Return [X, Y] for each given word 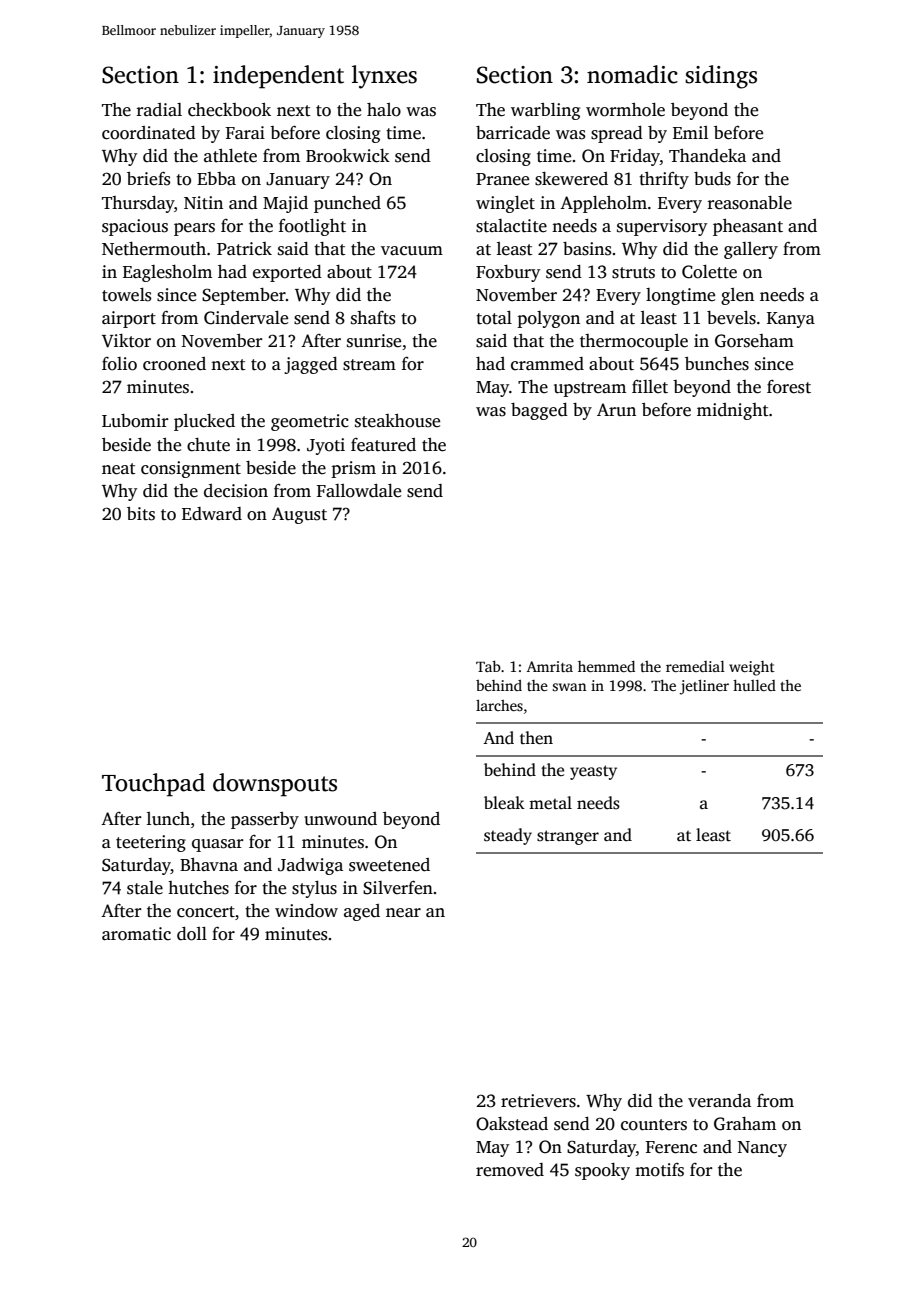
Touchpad [153, 785]
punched [347, 204]
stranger [568, 837]
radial [159, 110]
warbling [545, 111]
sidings [721, 77]
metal [550, 803]
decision [236, 491]
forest [789, 387]
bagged [539, 411]
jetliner [704, 687]
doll [192, 934]
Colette [709, 272]
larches [499, 705]
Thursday [138, 204]
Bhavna [209, 864]
